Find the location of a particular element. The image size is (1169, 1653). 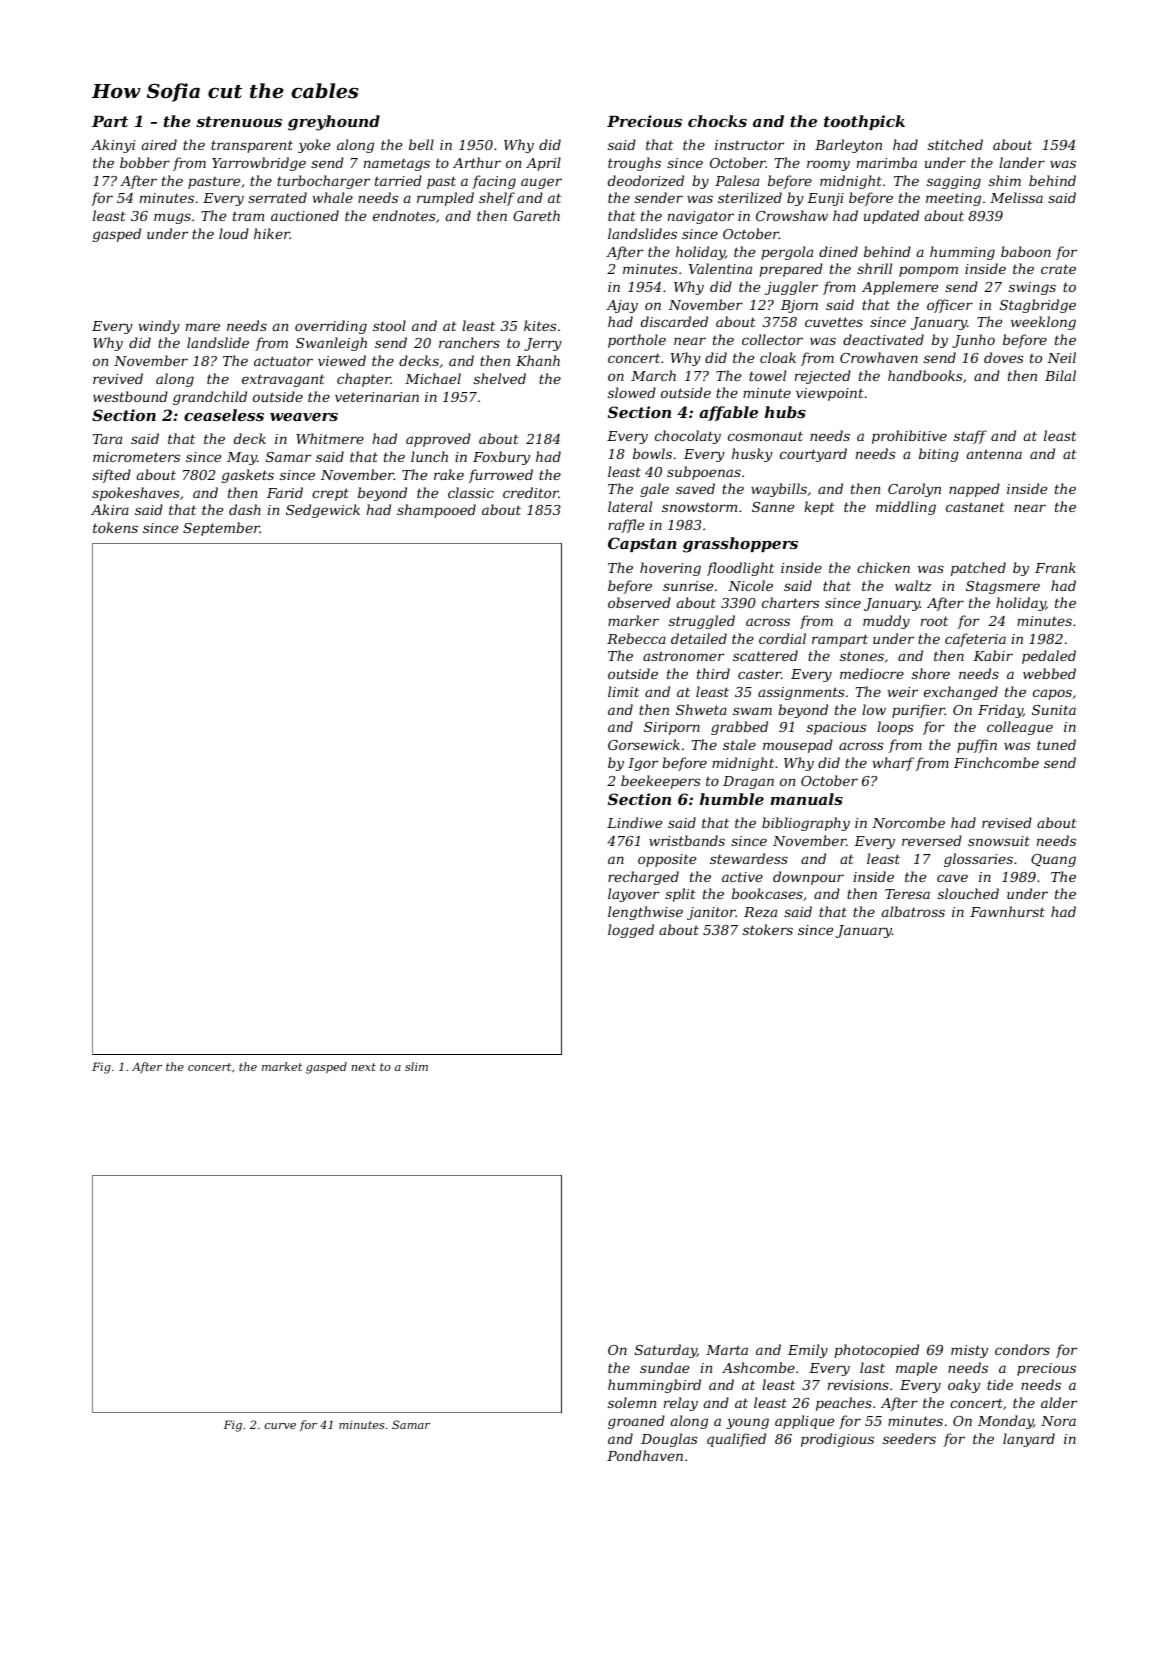

pergola is located at coordinates (787, 253).
